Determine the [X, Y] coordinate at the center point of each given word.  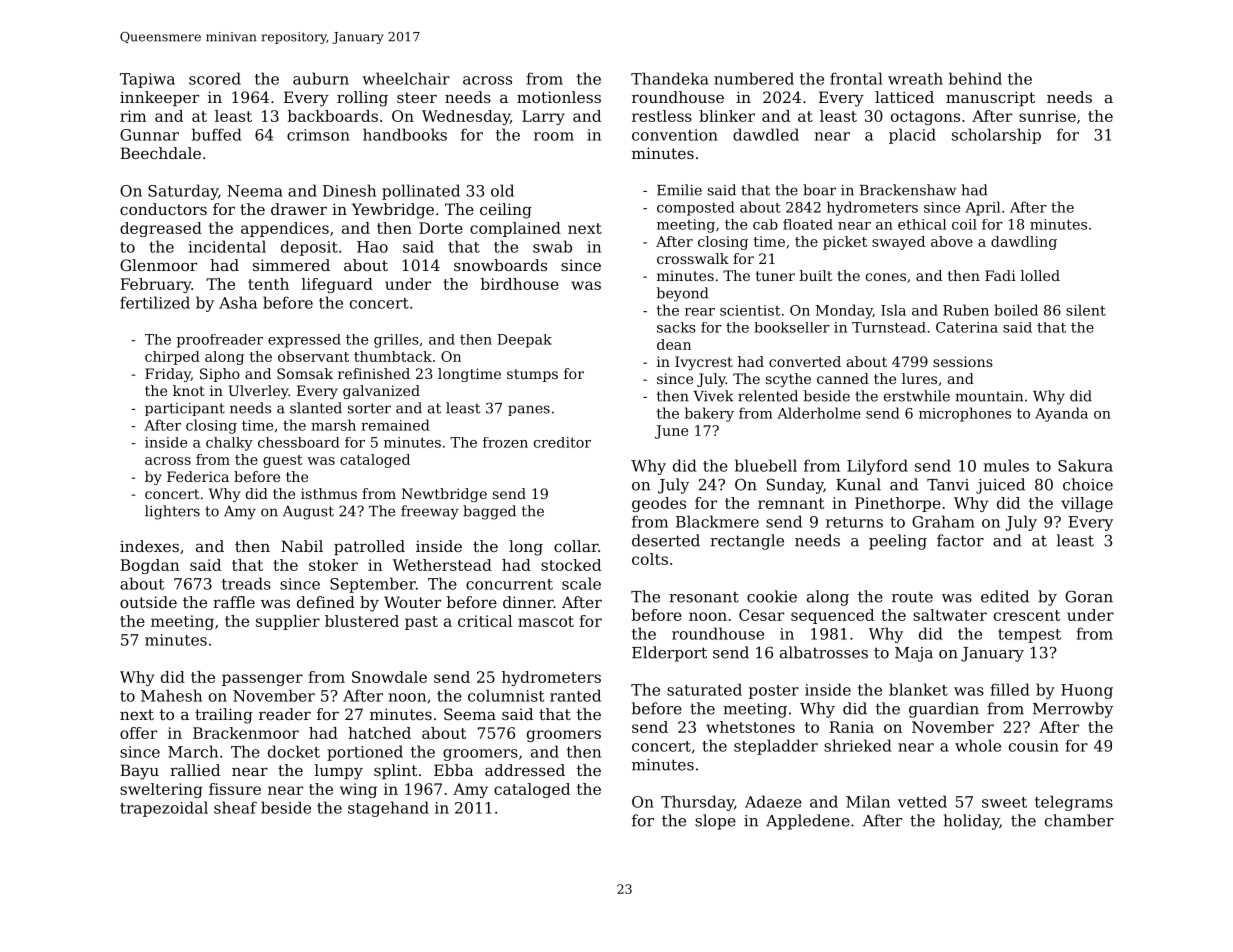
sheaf [235, 807]
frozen [505, 442]
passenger [262, 680]
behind [975, 78]
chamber [1079, 820]
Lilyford [877, 467]
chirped [172, 358]
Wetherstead [442, 565]
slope [715, 822]
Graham [943, 521]
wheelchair [406, 78]
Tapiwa [147, 80]
